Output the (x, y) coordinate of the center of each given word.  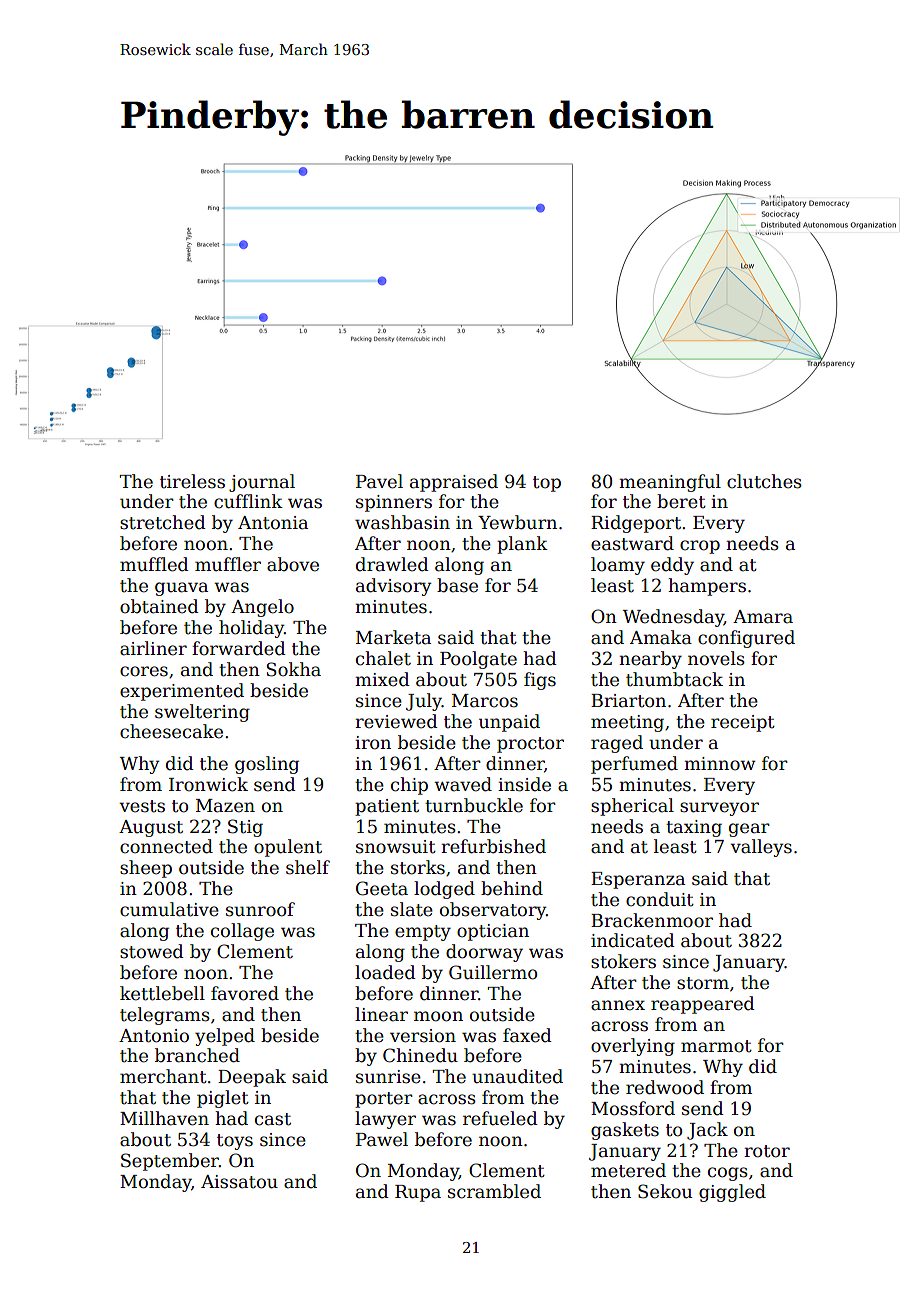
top (547, 484)
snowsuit (396, 847)
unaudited (517, 1076)
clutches (764, 481)
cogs (728, 1174)
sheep (146, 869)
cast (273, 1119)
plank (522, 545)
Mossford (633, 1108)
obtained (159, 606)
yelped (225, 1037)
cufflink (248, 501)
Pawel (382, 1139)
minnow (720, 764)
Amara (763, 617)
